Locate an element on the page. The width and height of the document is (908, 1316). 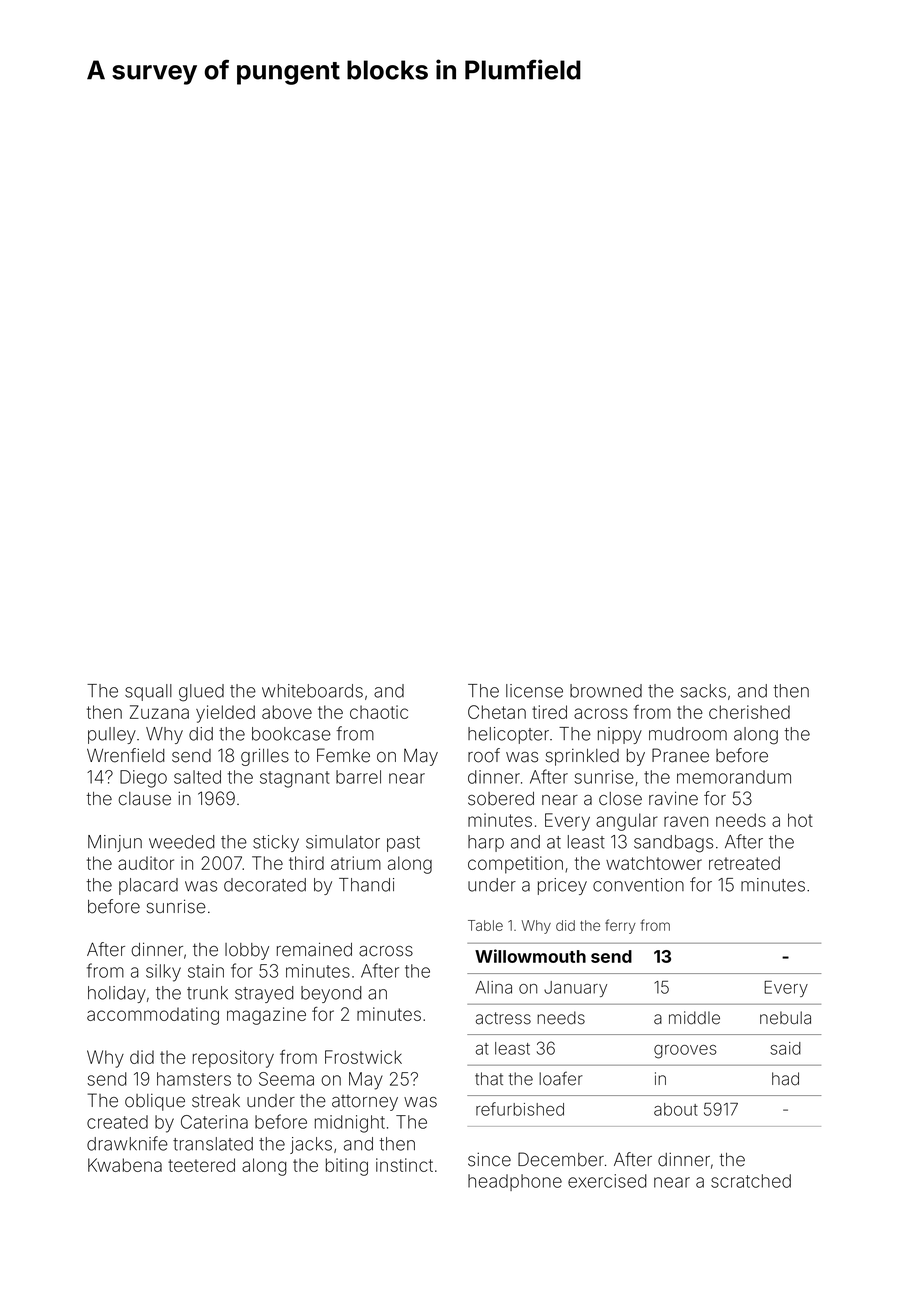
decorated is located at coordinates (265, 885).
